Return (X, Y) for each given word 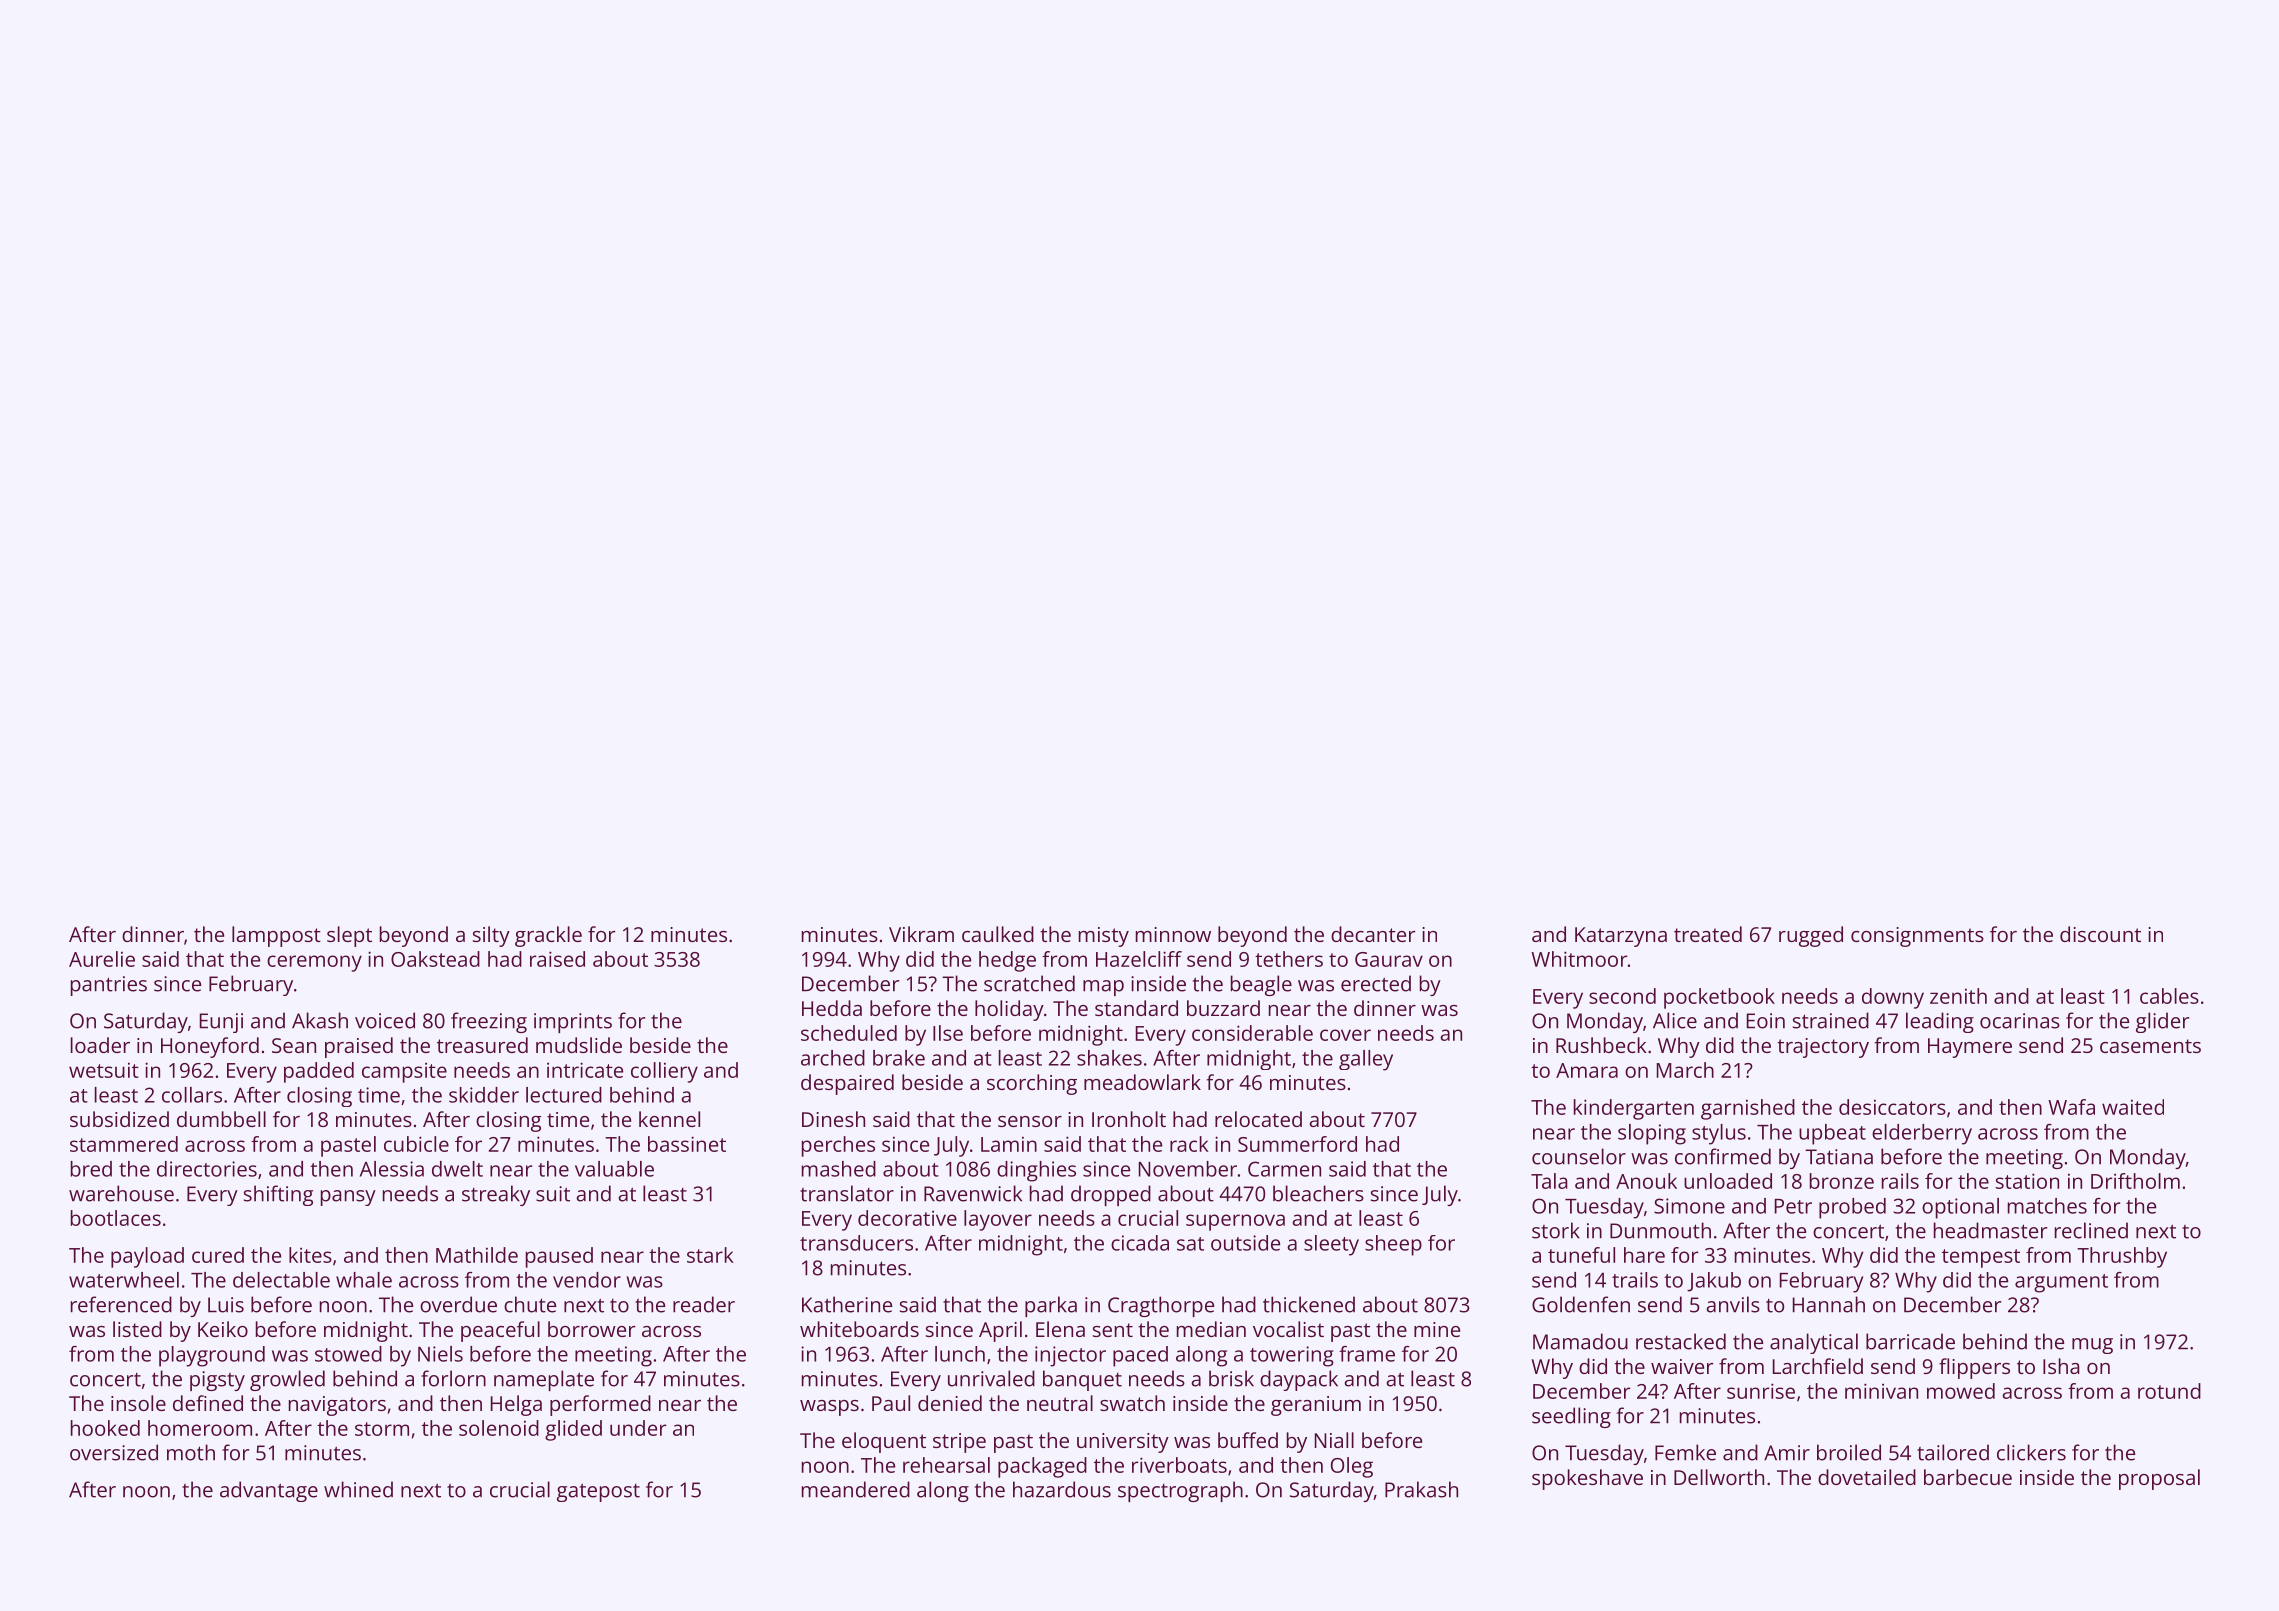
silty (491, 936)
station (2027, 1181)
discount (2100, 934)
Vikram (921, 934)
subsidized (119, 1119)
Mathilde (477, 1255)
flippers (1974, 1368)
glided (573, 1430)
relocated (1258, 1119)
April (1000, 1331)
